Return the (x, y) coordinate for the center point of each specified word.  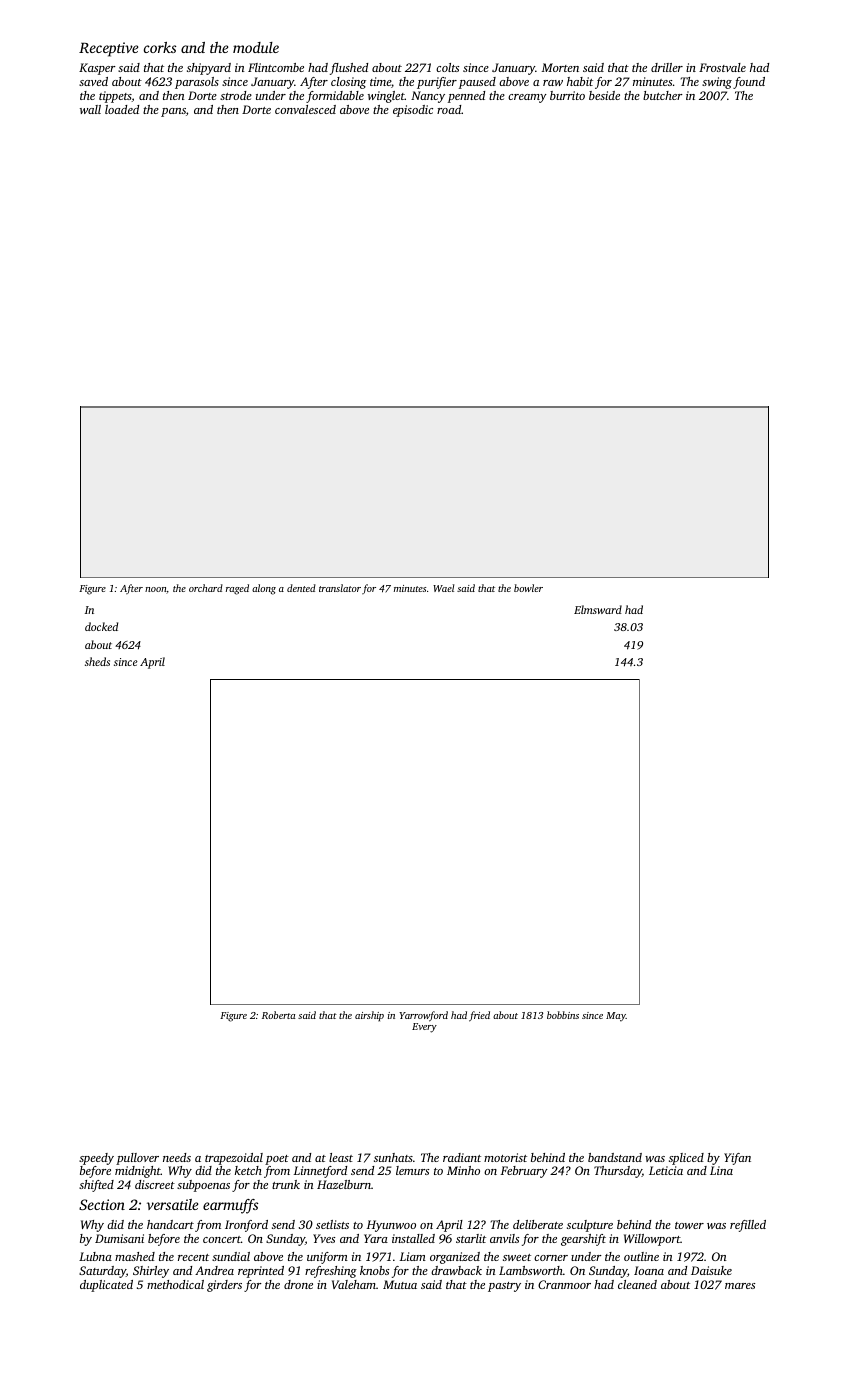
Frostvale (722, 67)
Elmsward (598, 609)
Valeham (354, 1284)
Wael (443, 588)
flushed (349, 69)
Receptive (108, 49)
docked (101, 626)
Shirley (151, 1272)
